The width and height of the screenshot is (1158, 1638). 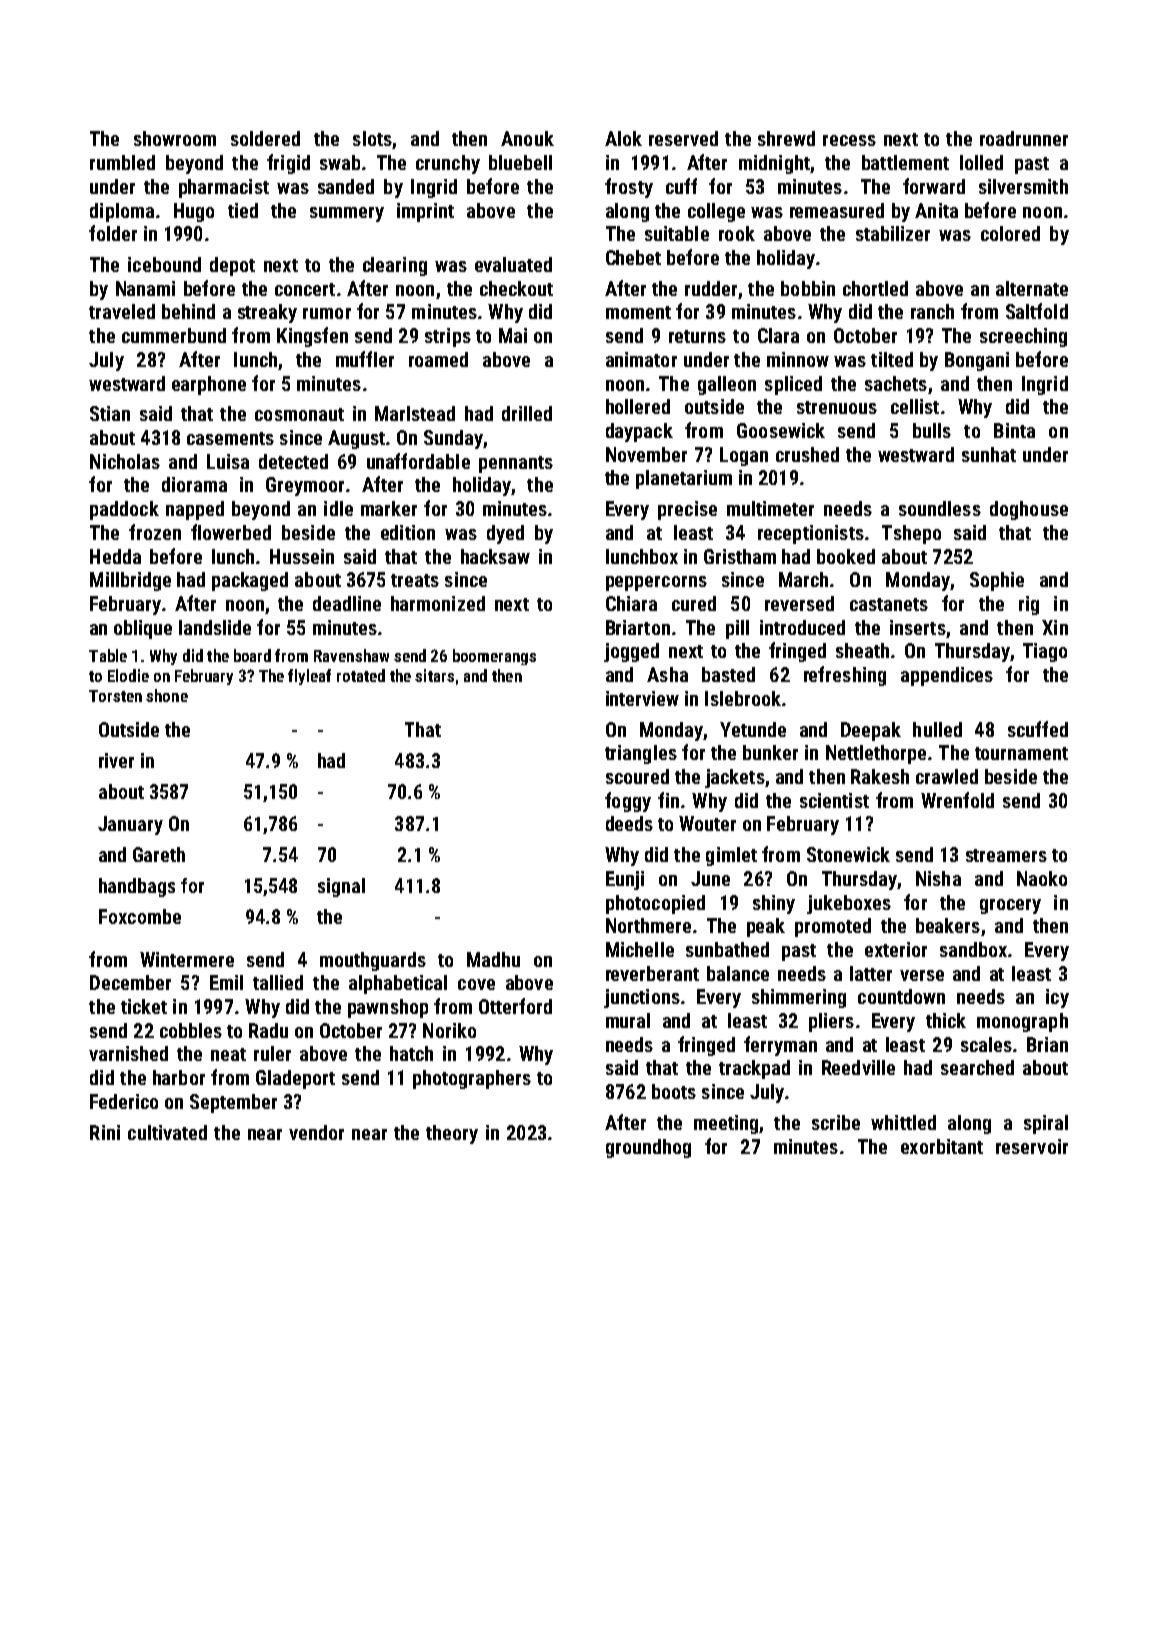 What do you see at coordinates (116, 760) in the screenshot?
I see `river` at bounding box center [116, 760].
